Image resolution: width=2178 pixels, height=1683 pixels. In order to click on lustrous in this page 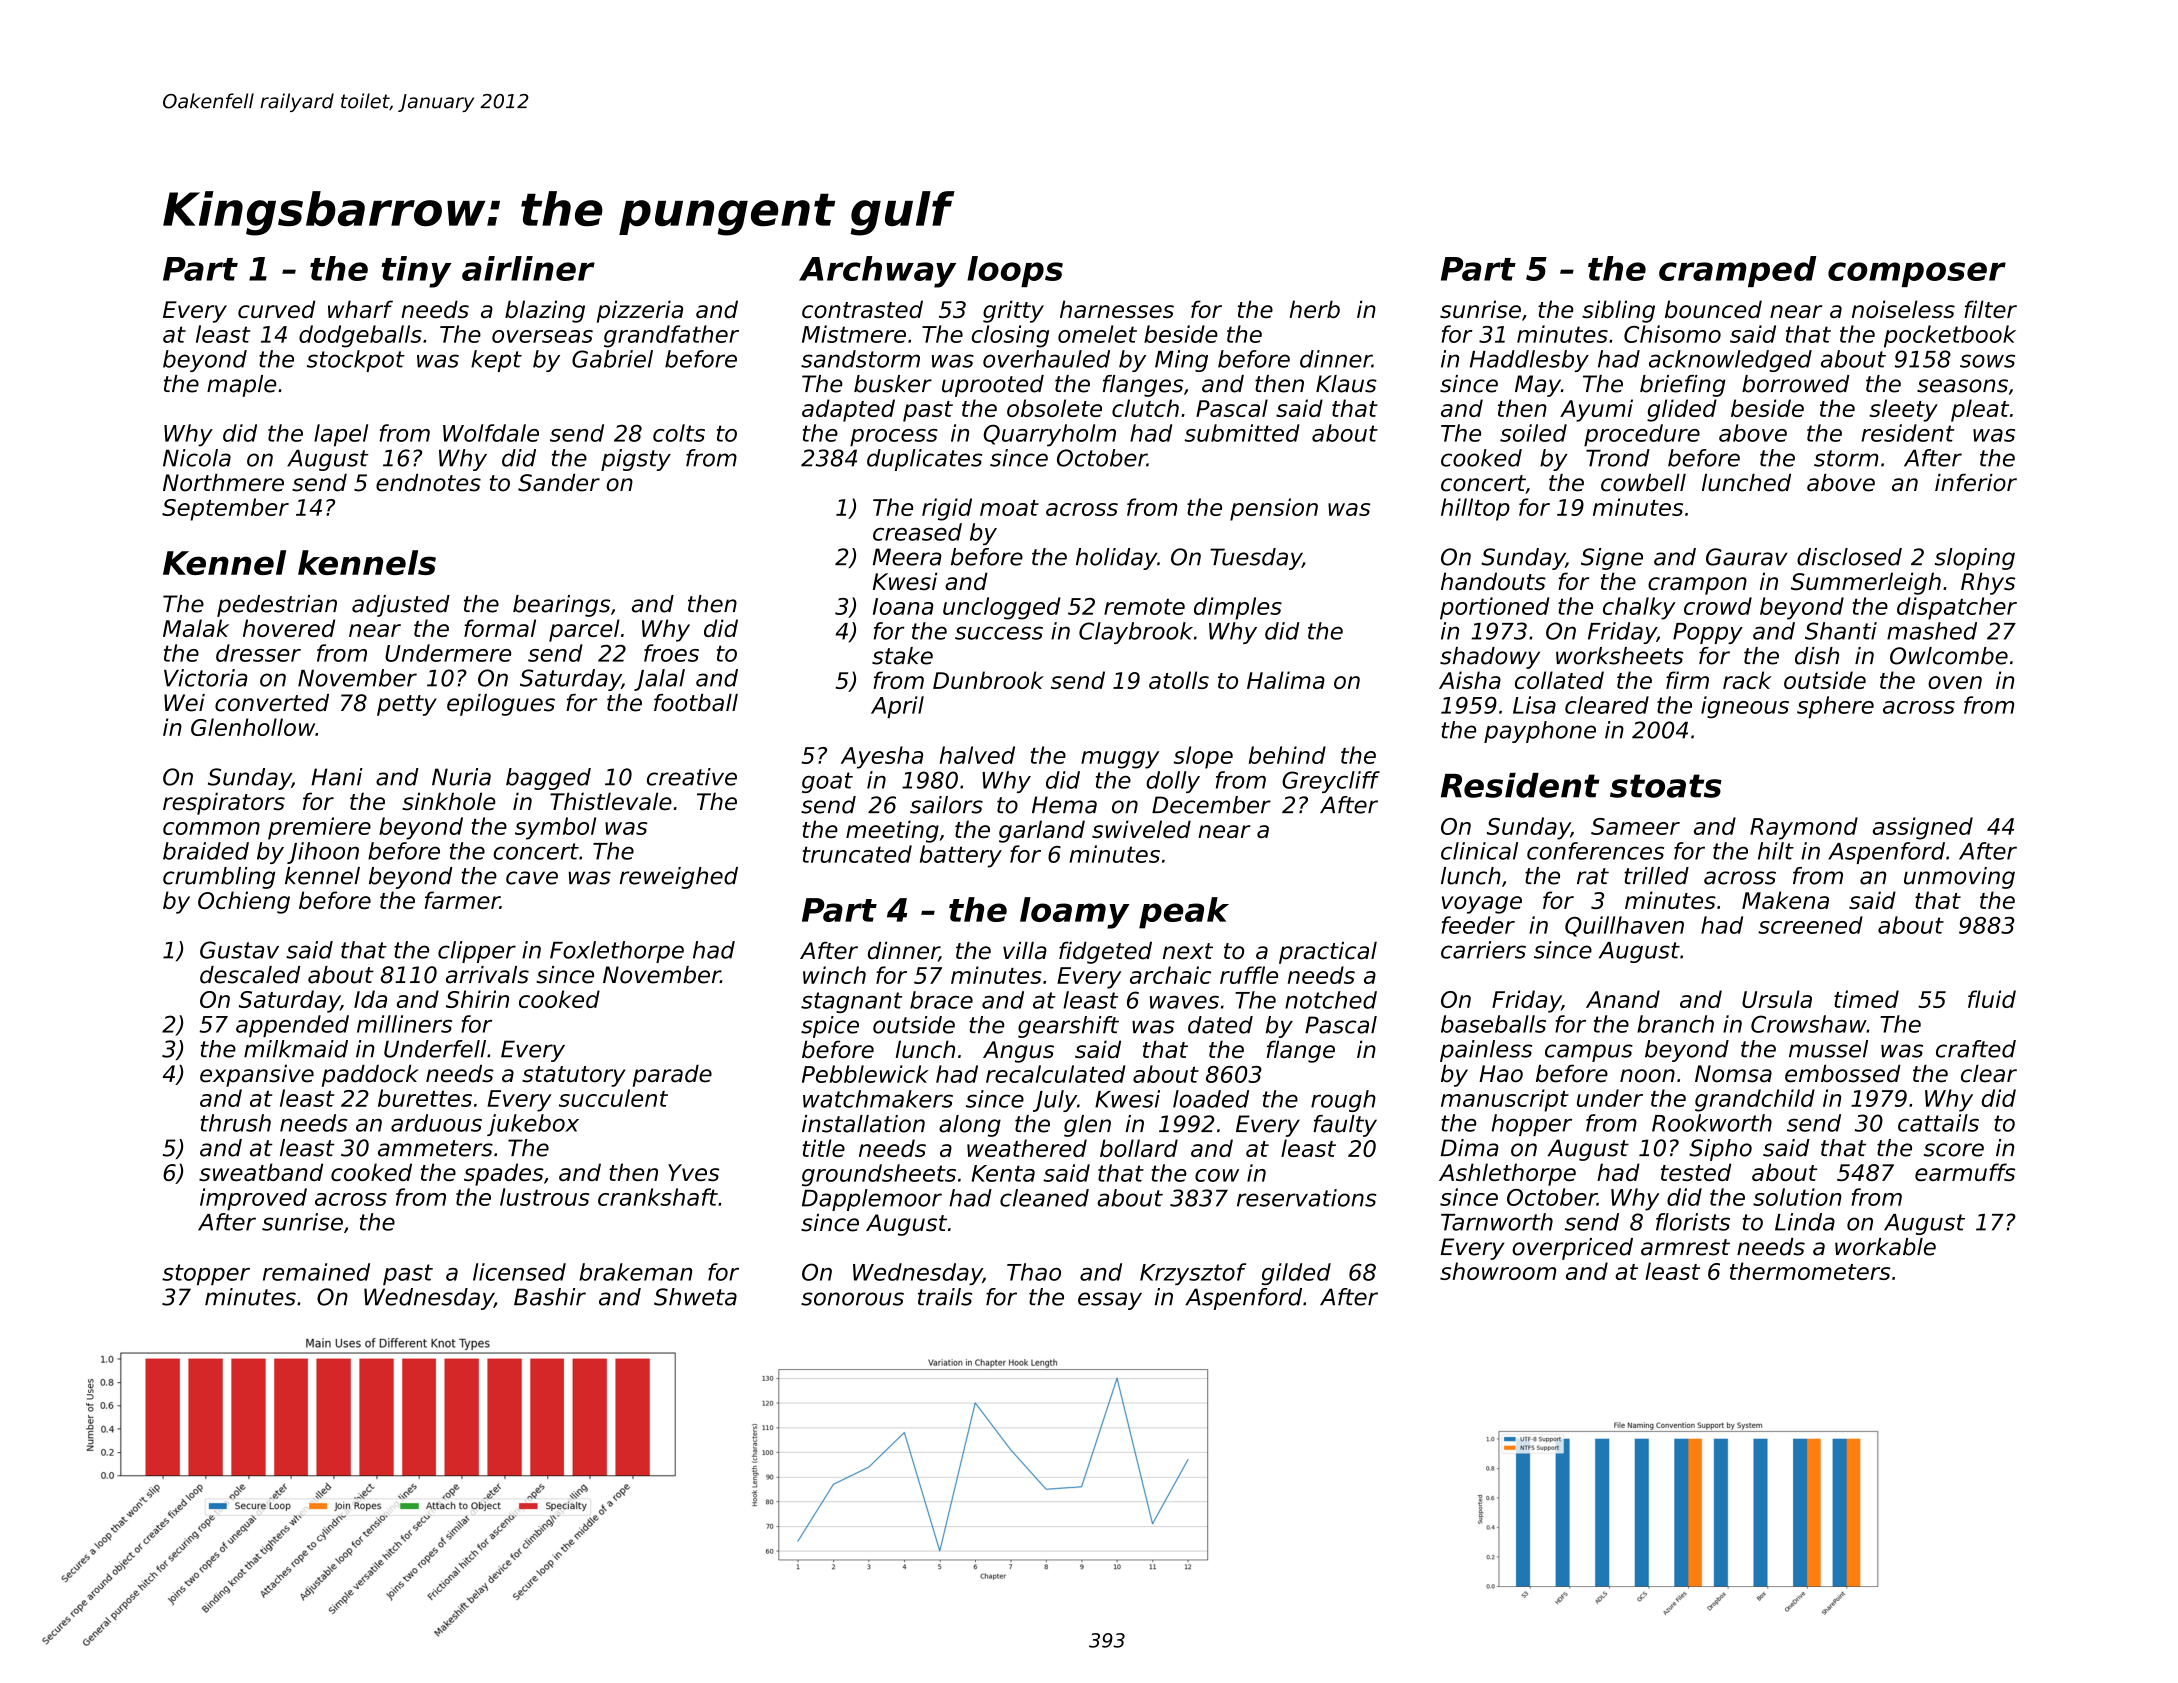, I will do `click(544, 1197)`.
